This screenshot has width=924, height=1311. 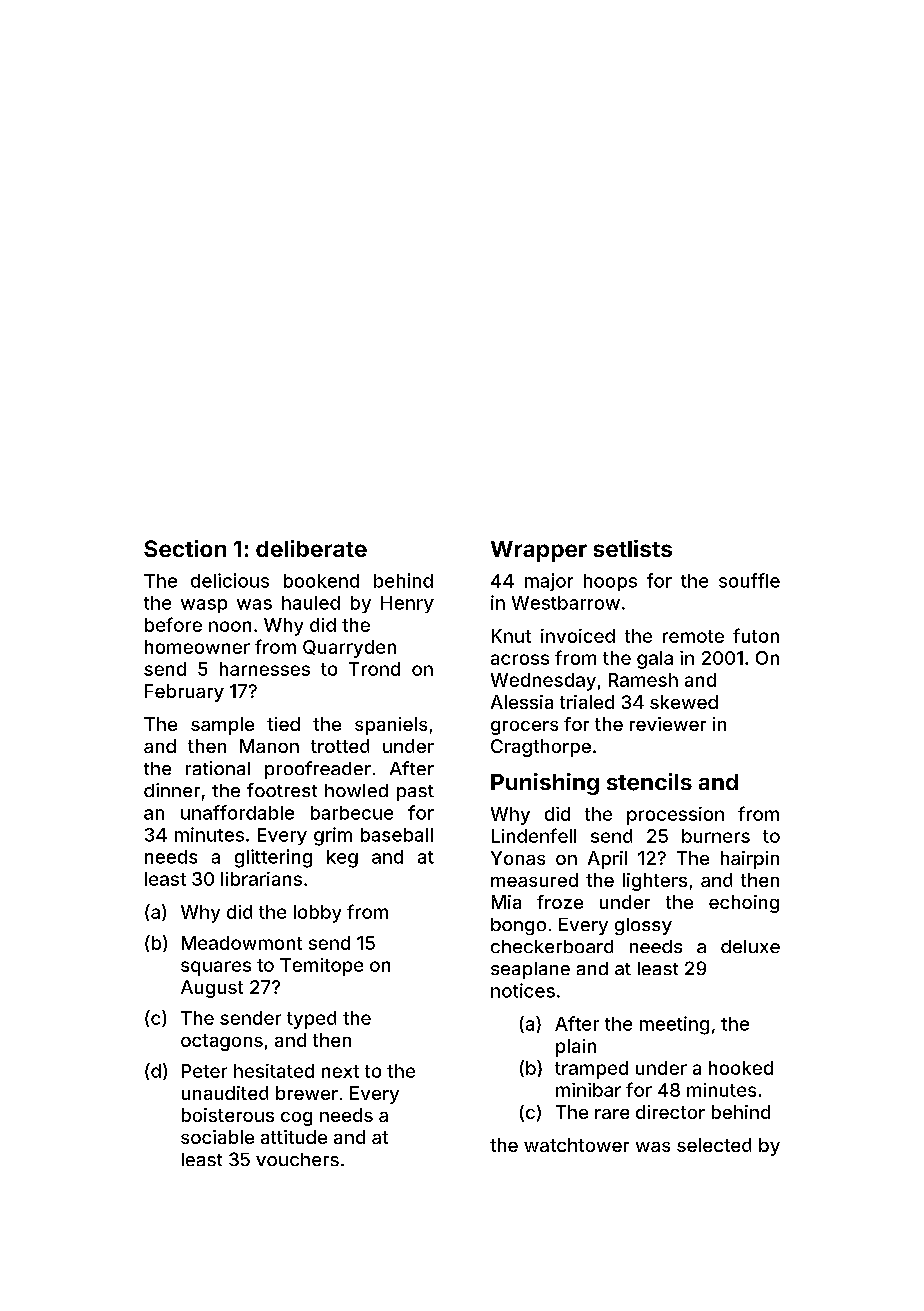 What do you see at coordinates (297, 1159) in the screenshot?
I see `vouchers` at bounding box center [297, 1159].
